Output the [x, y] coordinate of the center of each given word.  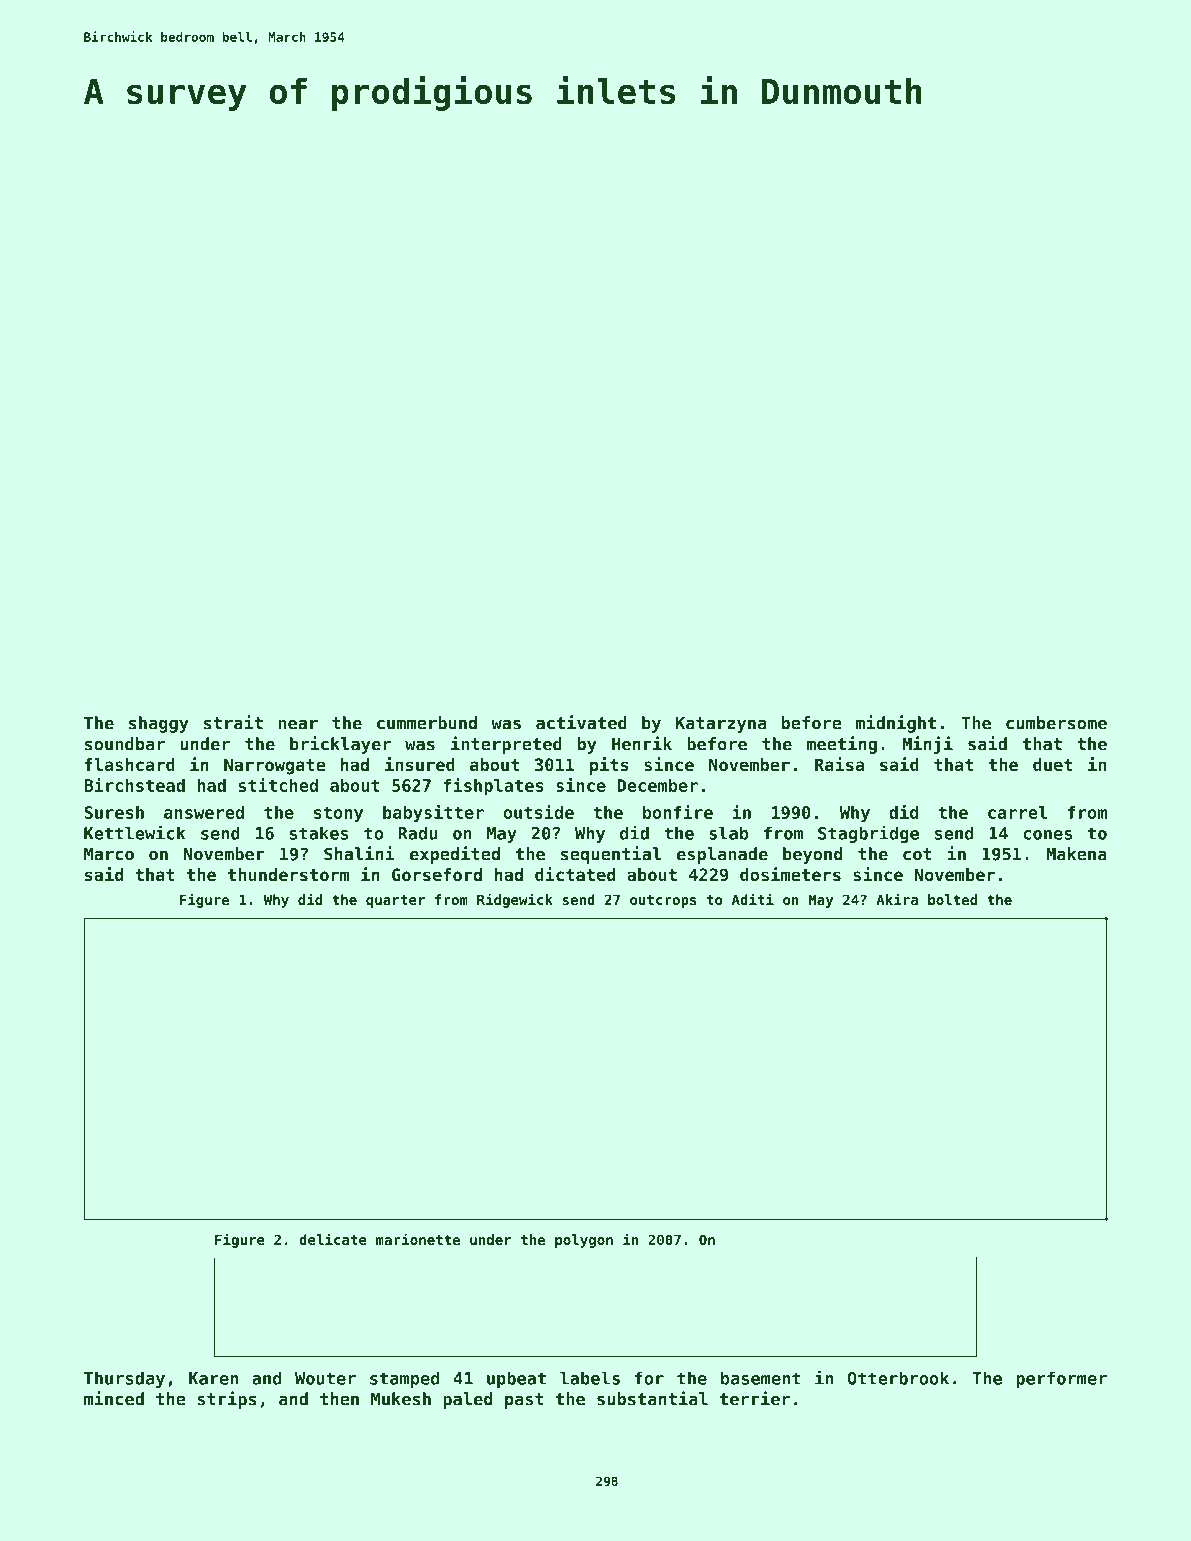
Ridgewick [515, 900]
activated [581, 722]
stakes [319, 833]
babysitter [433, 814]
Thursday [124, 1379]
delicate [333, 1239]
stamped [405, 1379]
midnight [896, 724]
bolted [952, 899]
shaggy [159, 724]
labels [590, 1378]
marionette [418, 1239]
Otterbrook [898, 1378]
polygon [584, 1241]
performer [1061, 1379]
